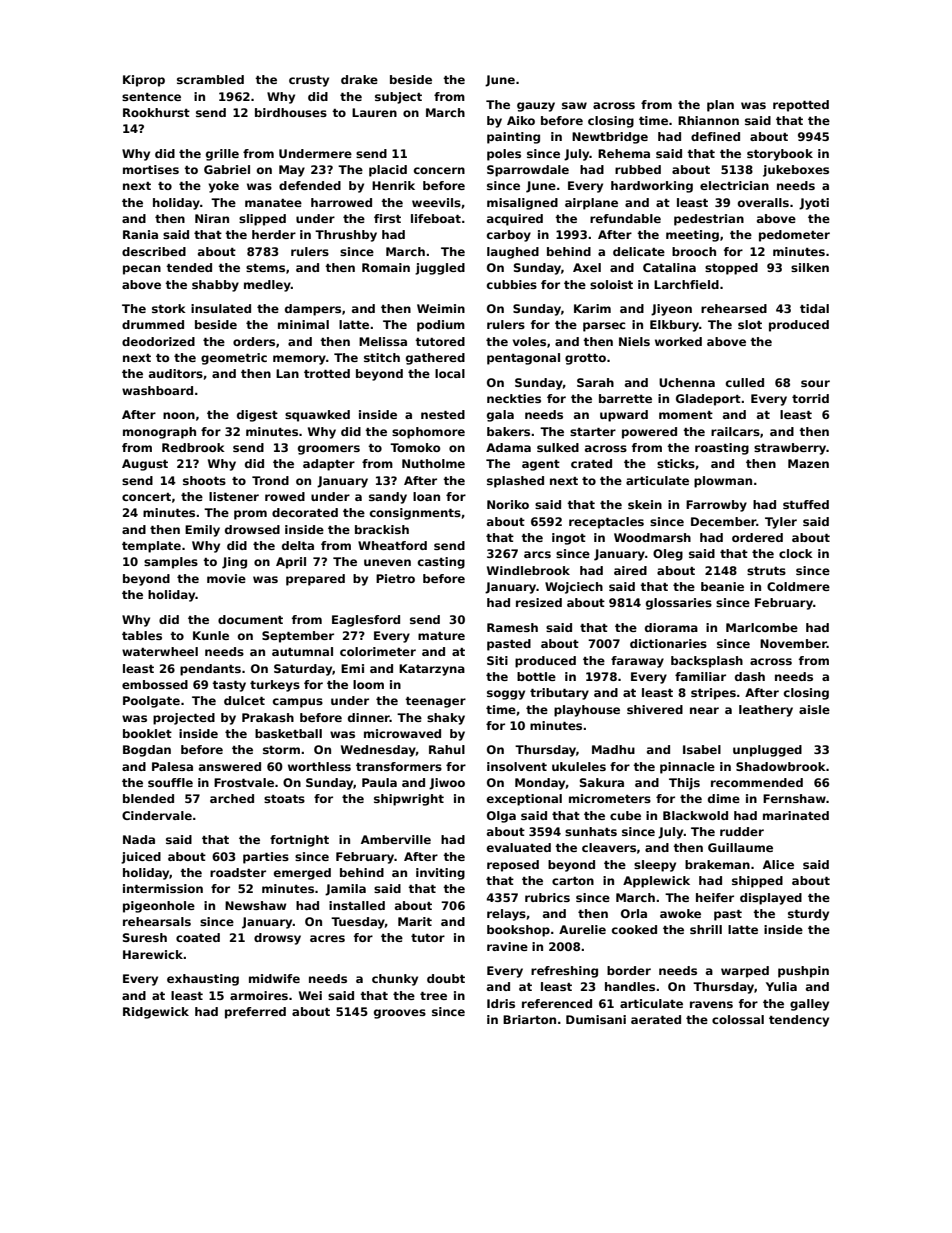  I want to click on rehearsed, so click(734, 308).
